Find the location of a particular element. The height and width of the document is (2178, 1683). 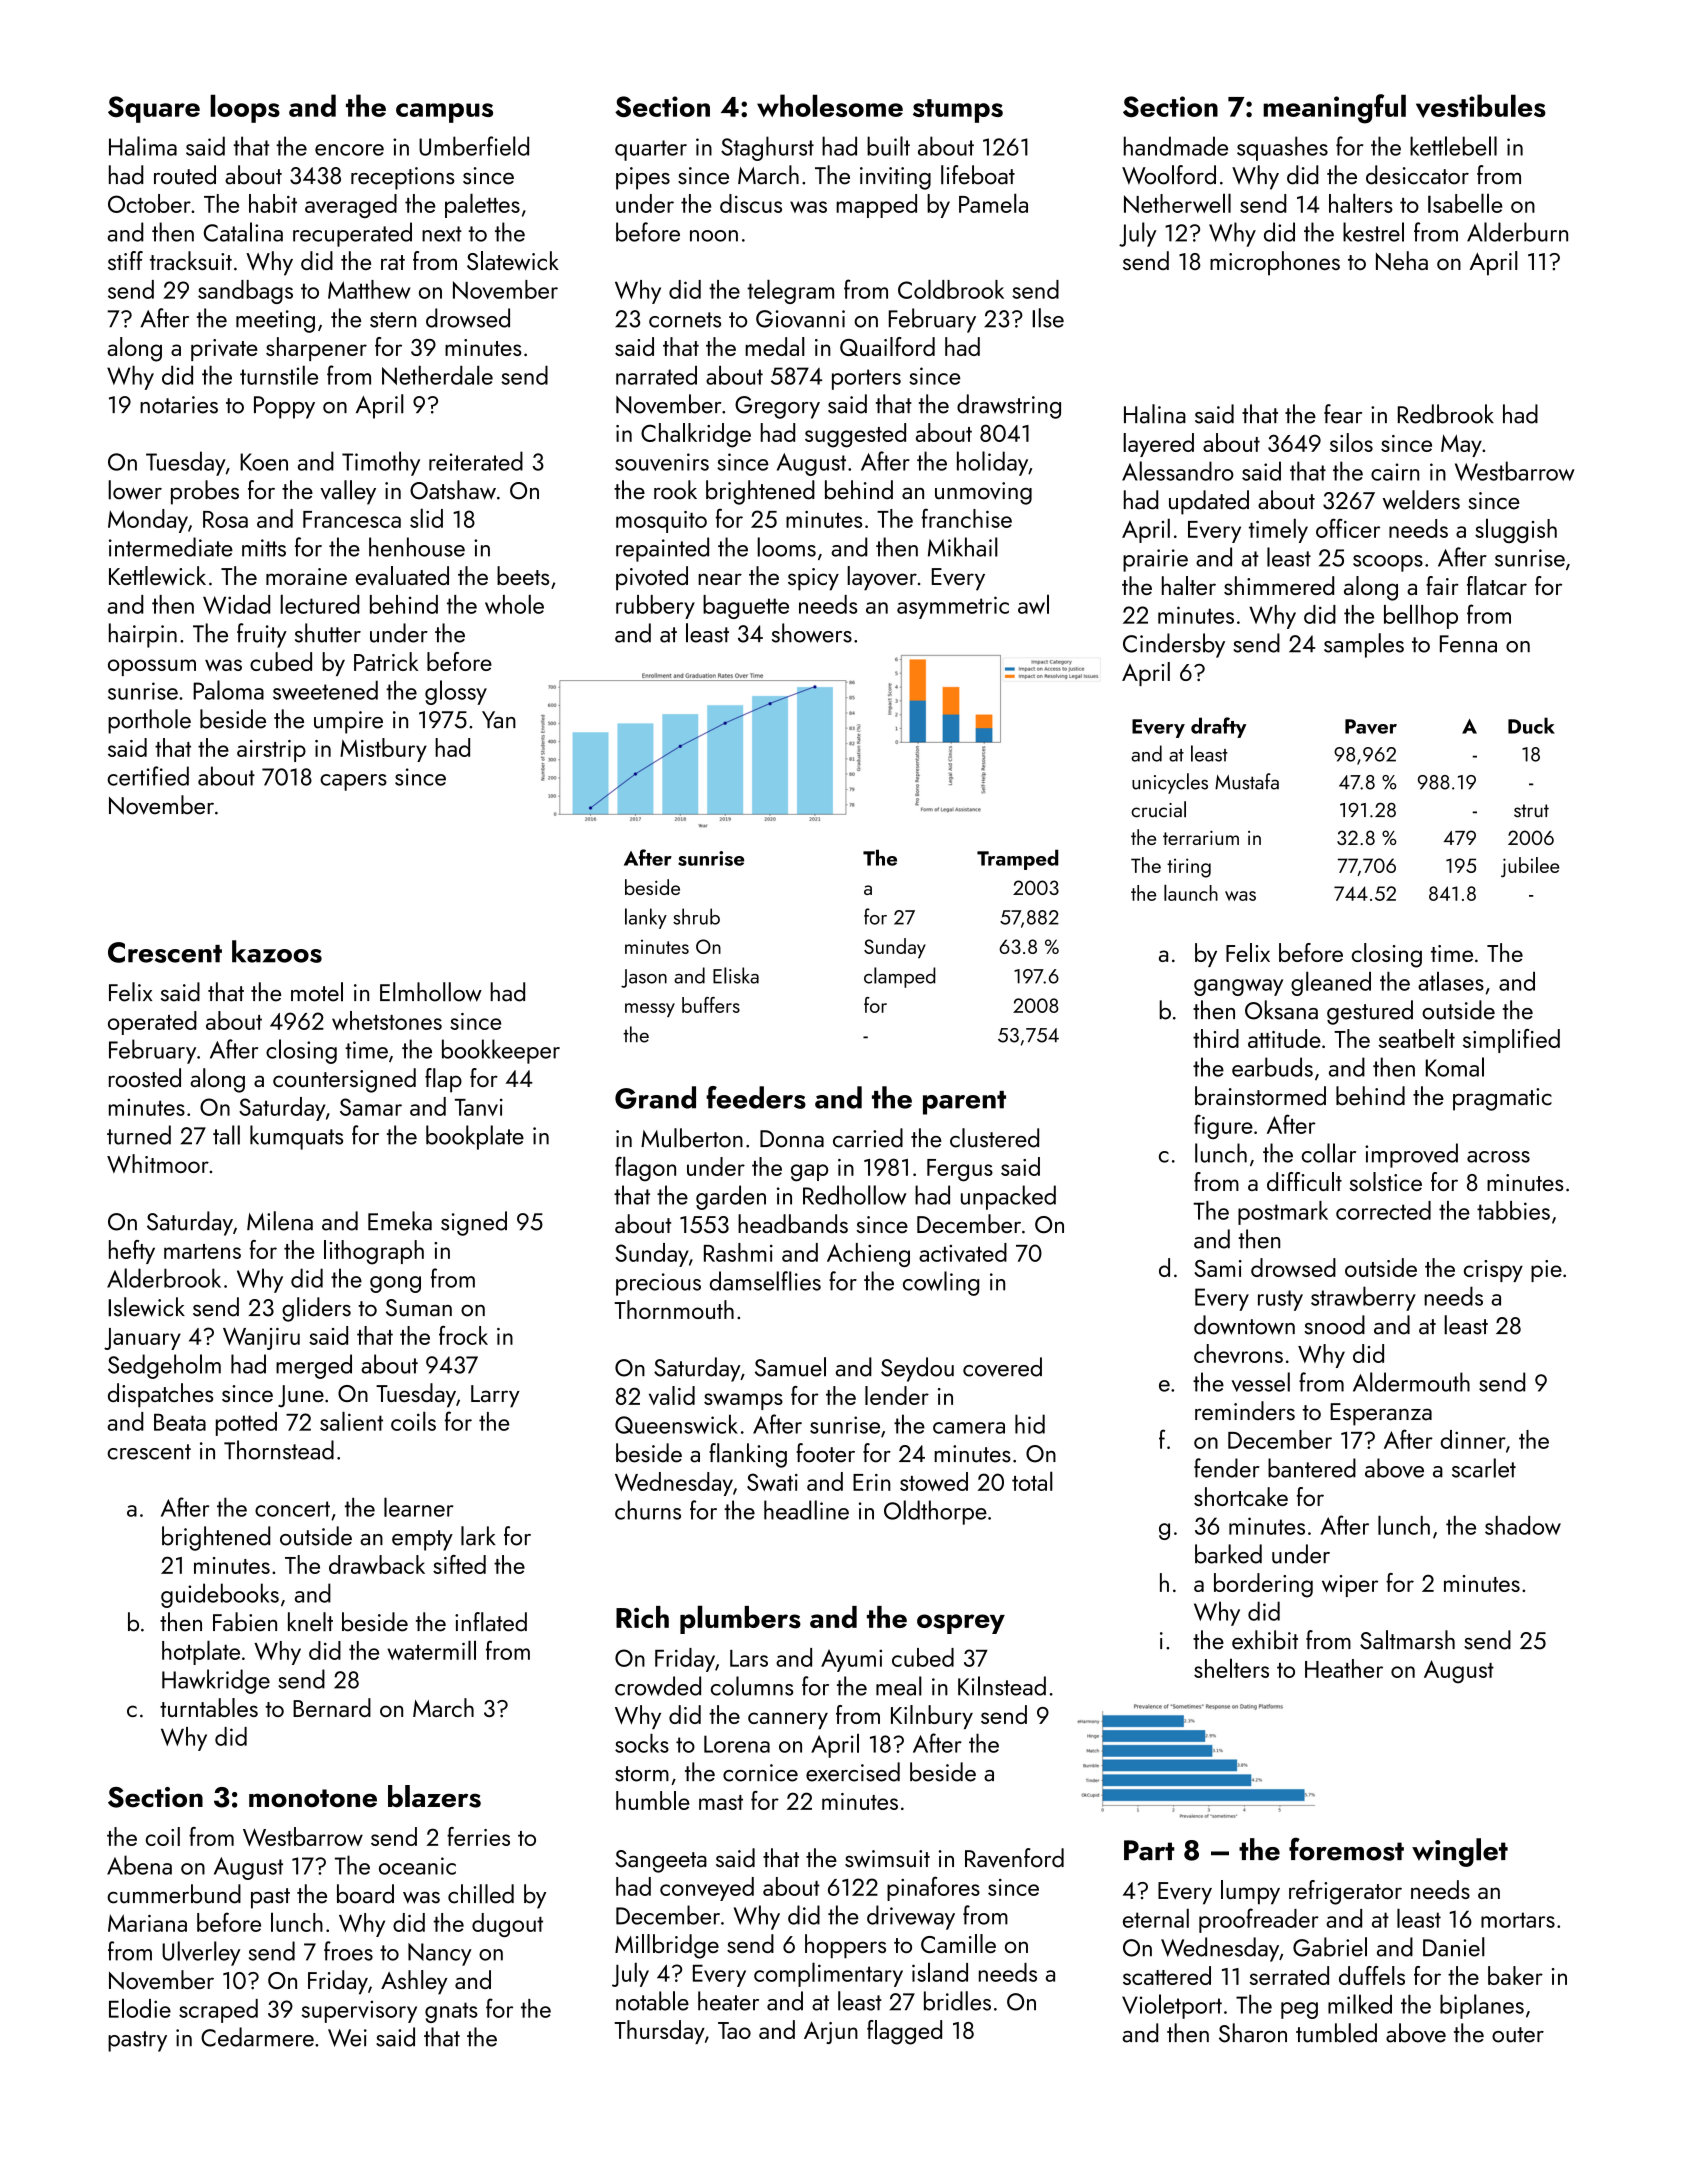

capers is located at coordinates (353, 782).
